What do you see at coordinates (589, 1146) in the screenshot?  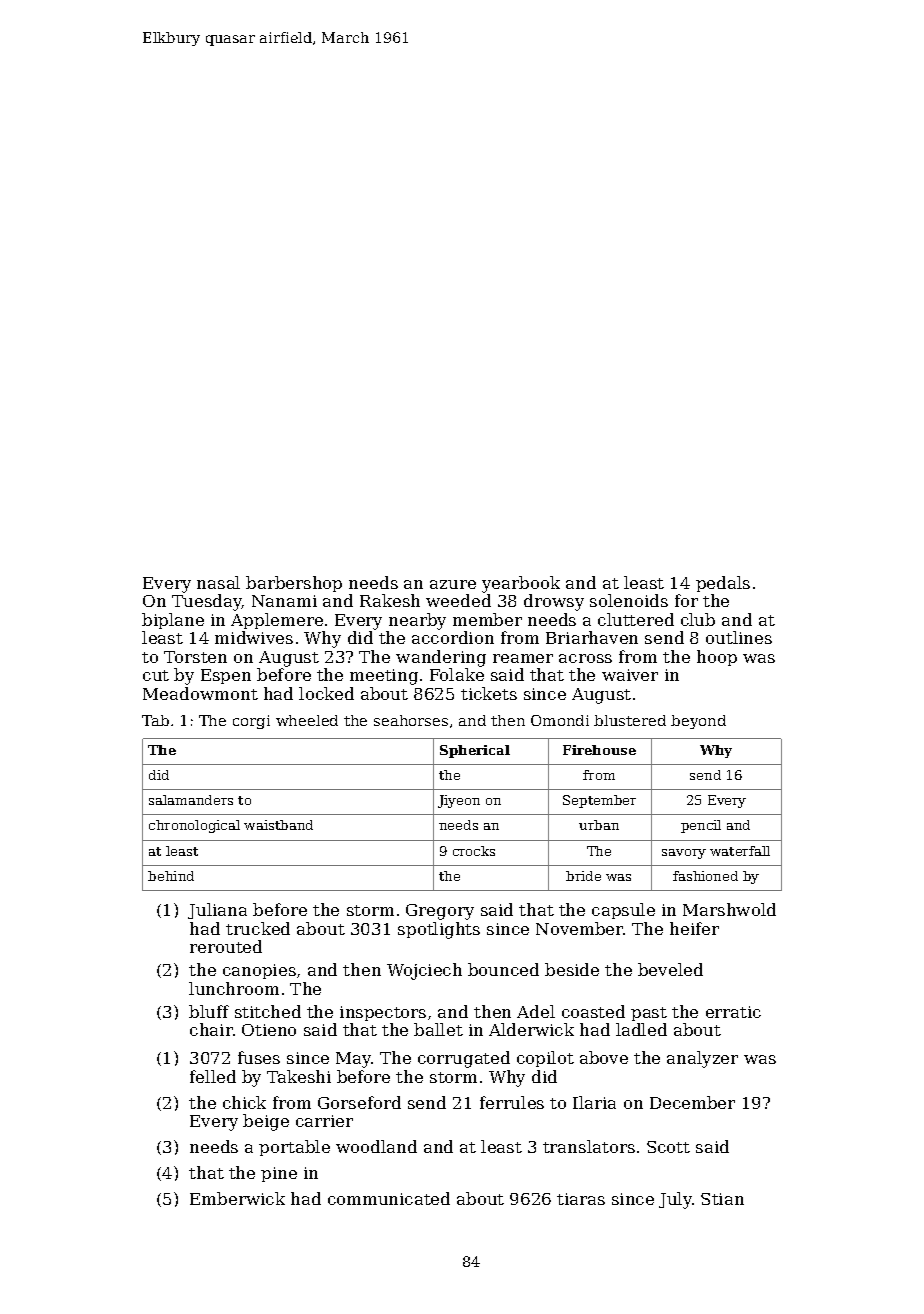 I see `translators` at bounding box center [589, 1146].
